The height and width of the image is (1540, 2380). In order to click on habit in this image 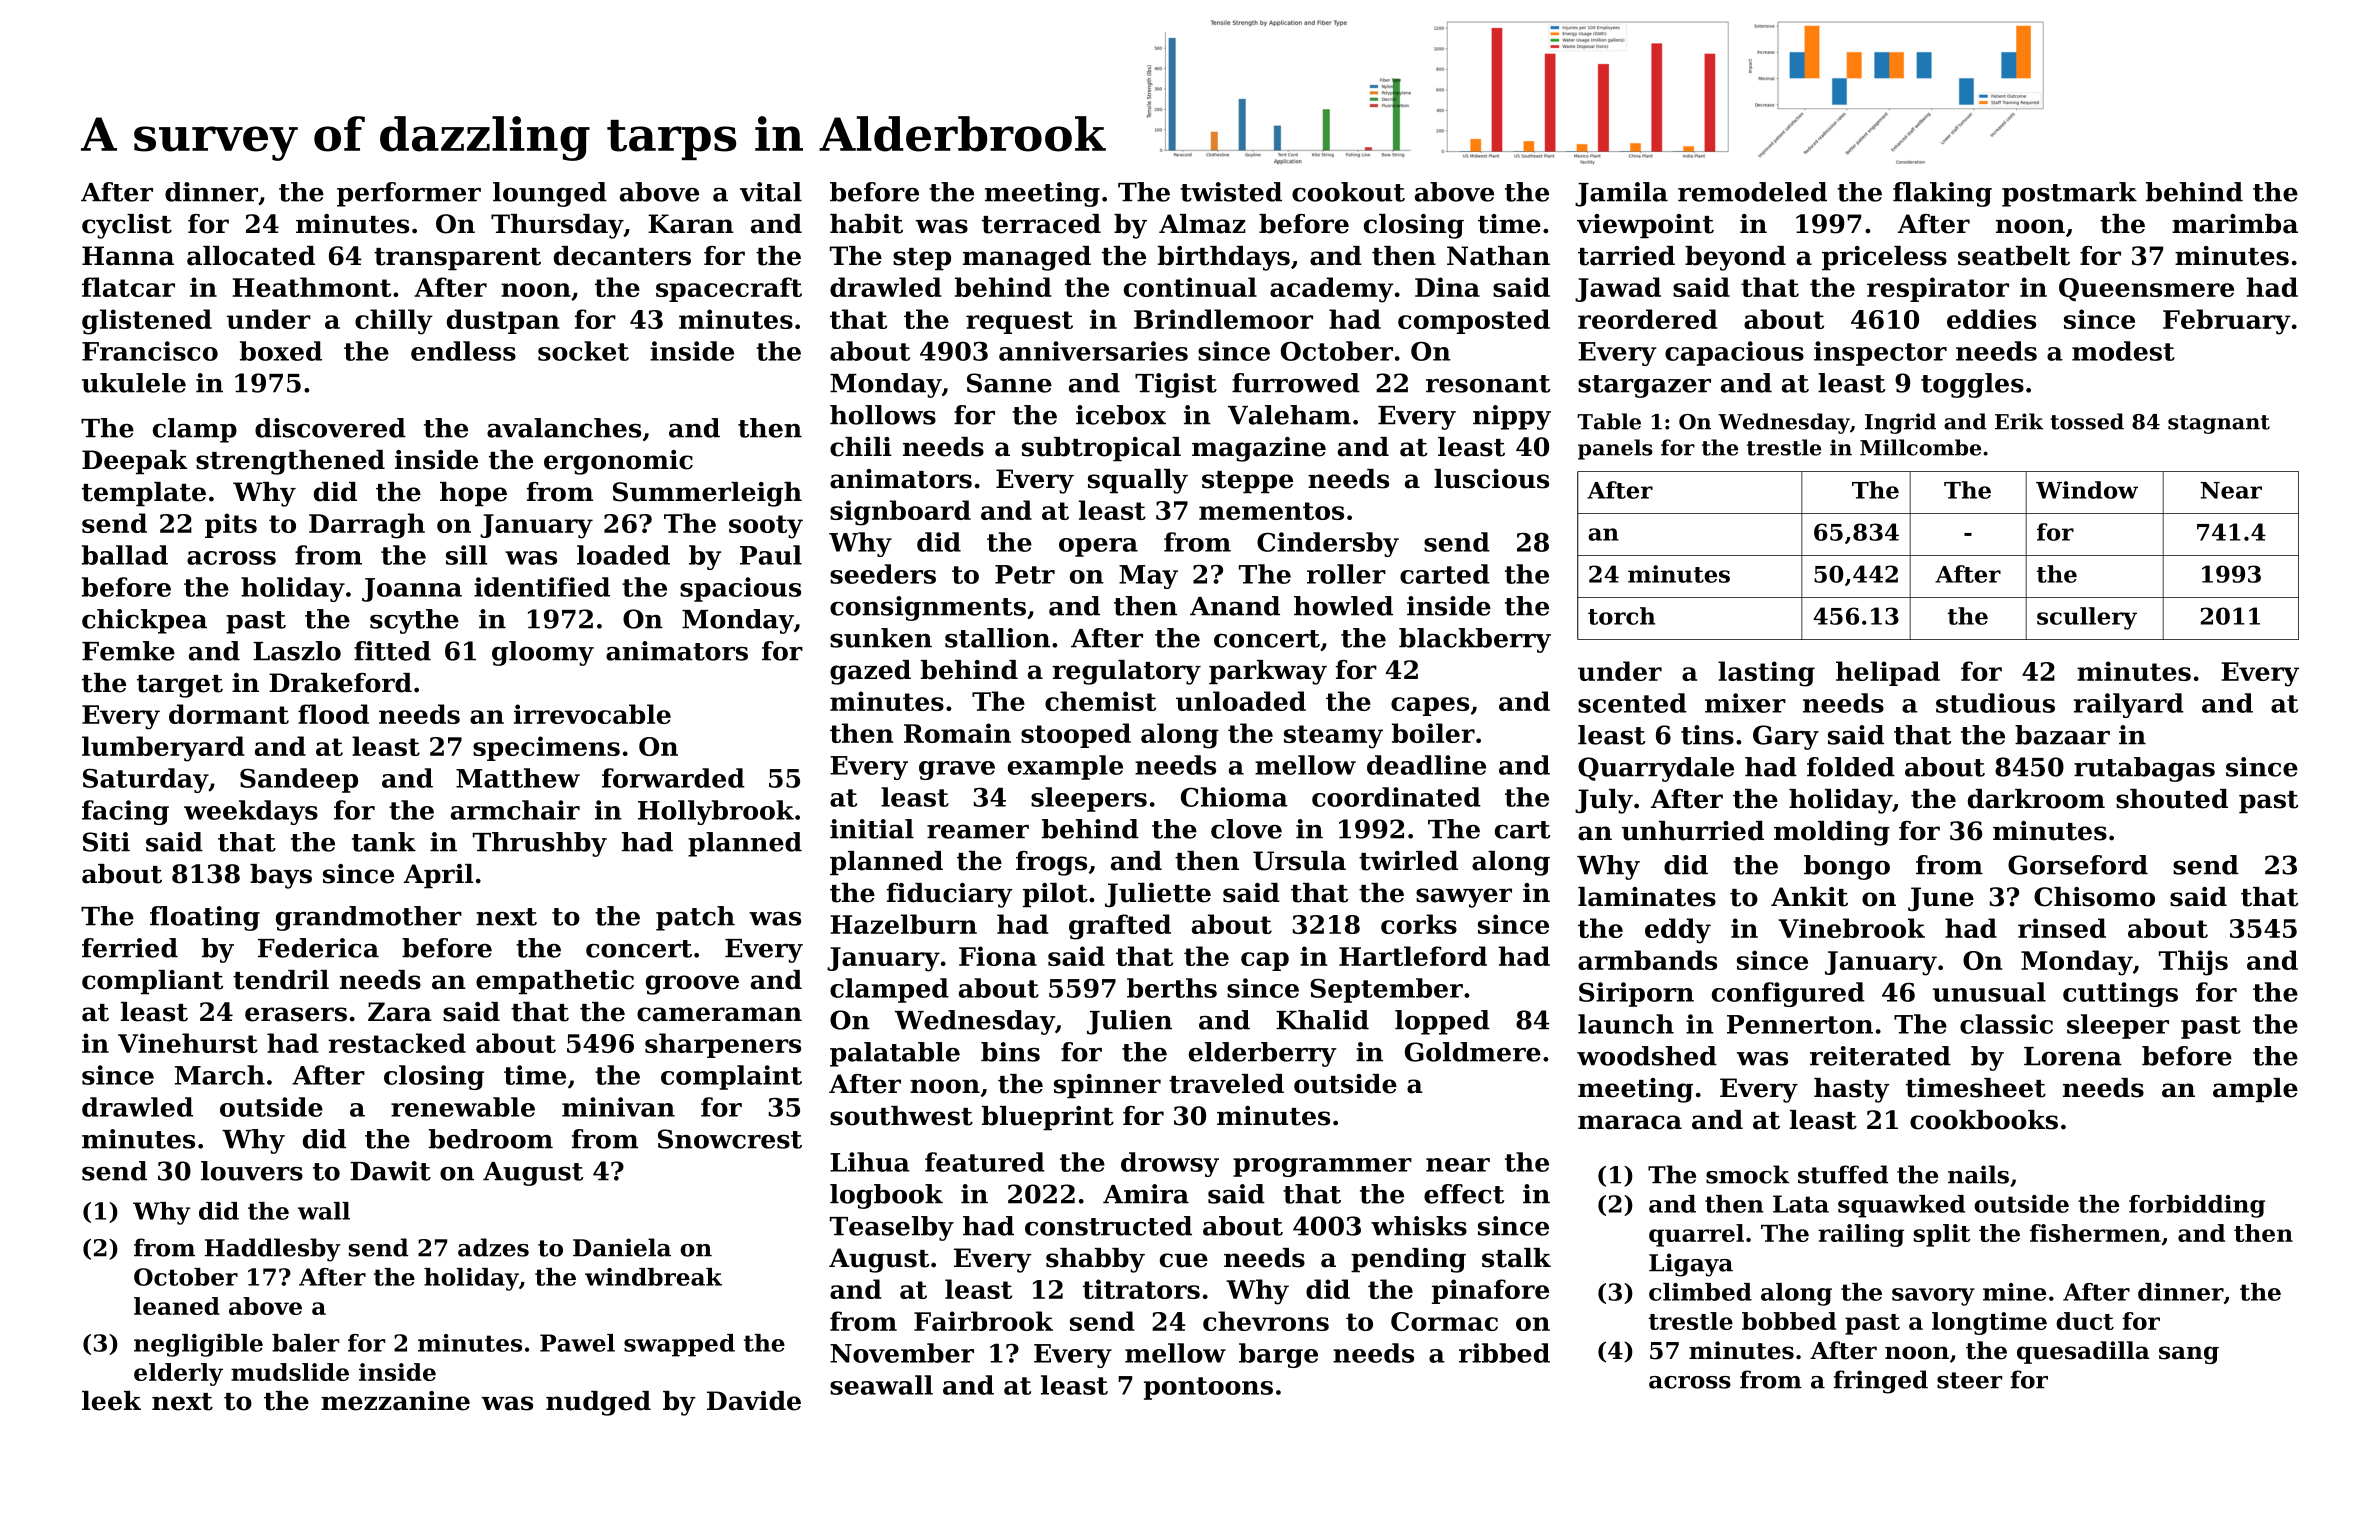, I will do `click(866, 224)`.
